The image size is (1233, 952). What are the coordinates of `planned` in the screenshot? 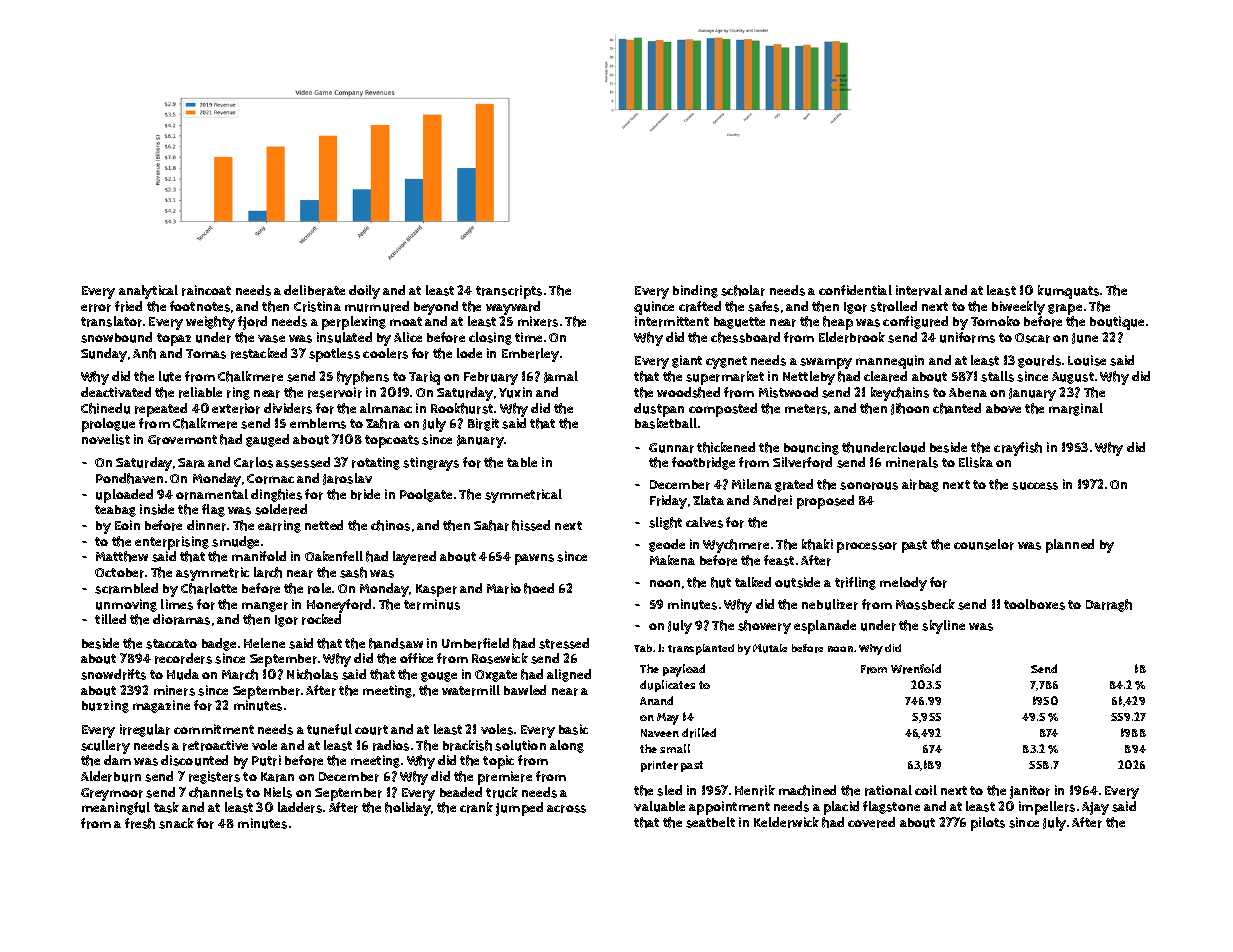 It's located at (1070, 546).
